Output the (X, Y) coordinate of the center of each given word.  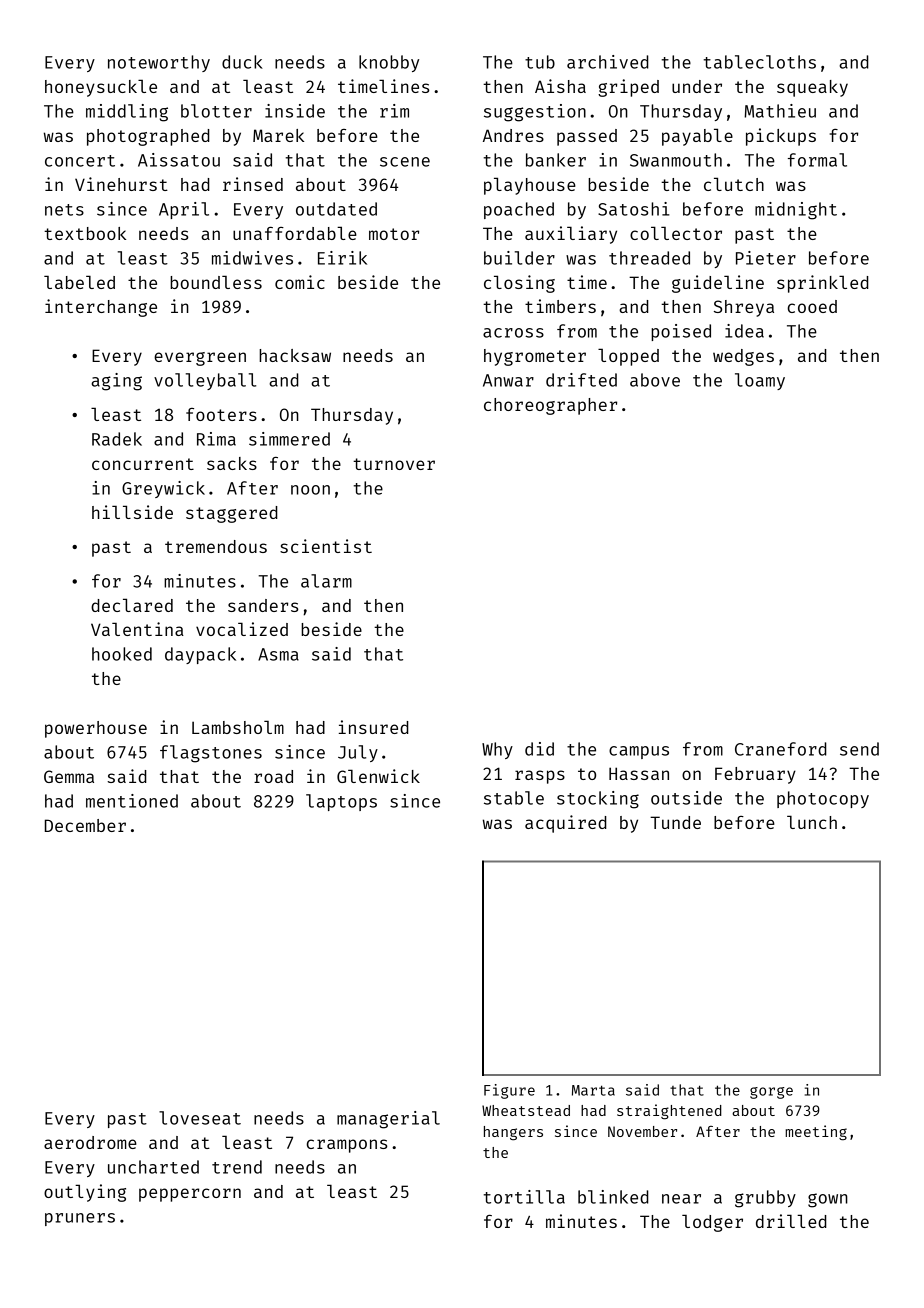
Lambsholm (238, 727)
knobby (389, 63)
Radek (117, 439)
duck (242, 62)
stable (514, 798)
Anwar (508, 380)
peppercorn (190, 1195)
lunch (812, 822)
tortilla (524, 1197)
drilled (791, 1221)
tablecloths (760, 62)
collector (676, 233)
